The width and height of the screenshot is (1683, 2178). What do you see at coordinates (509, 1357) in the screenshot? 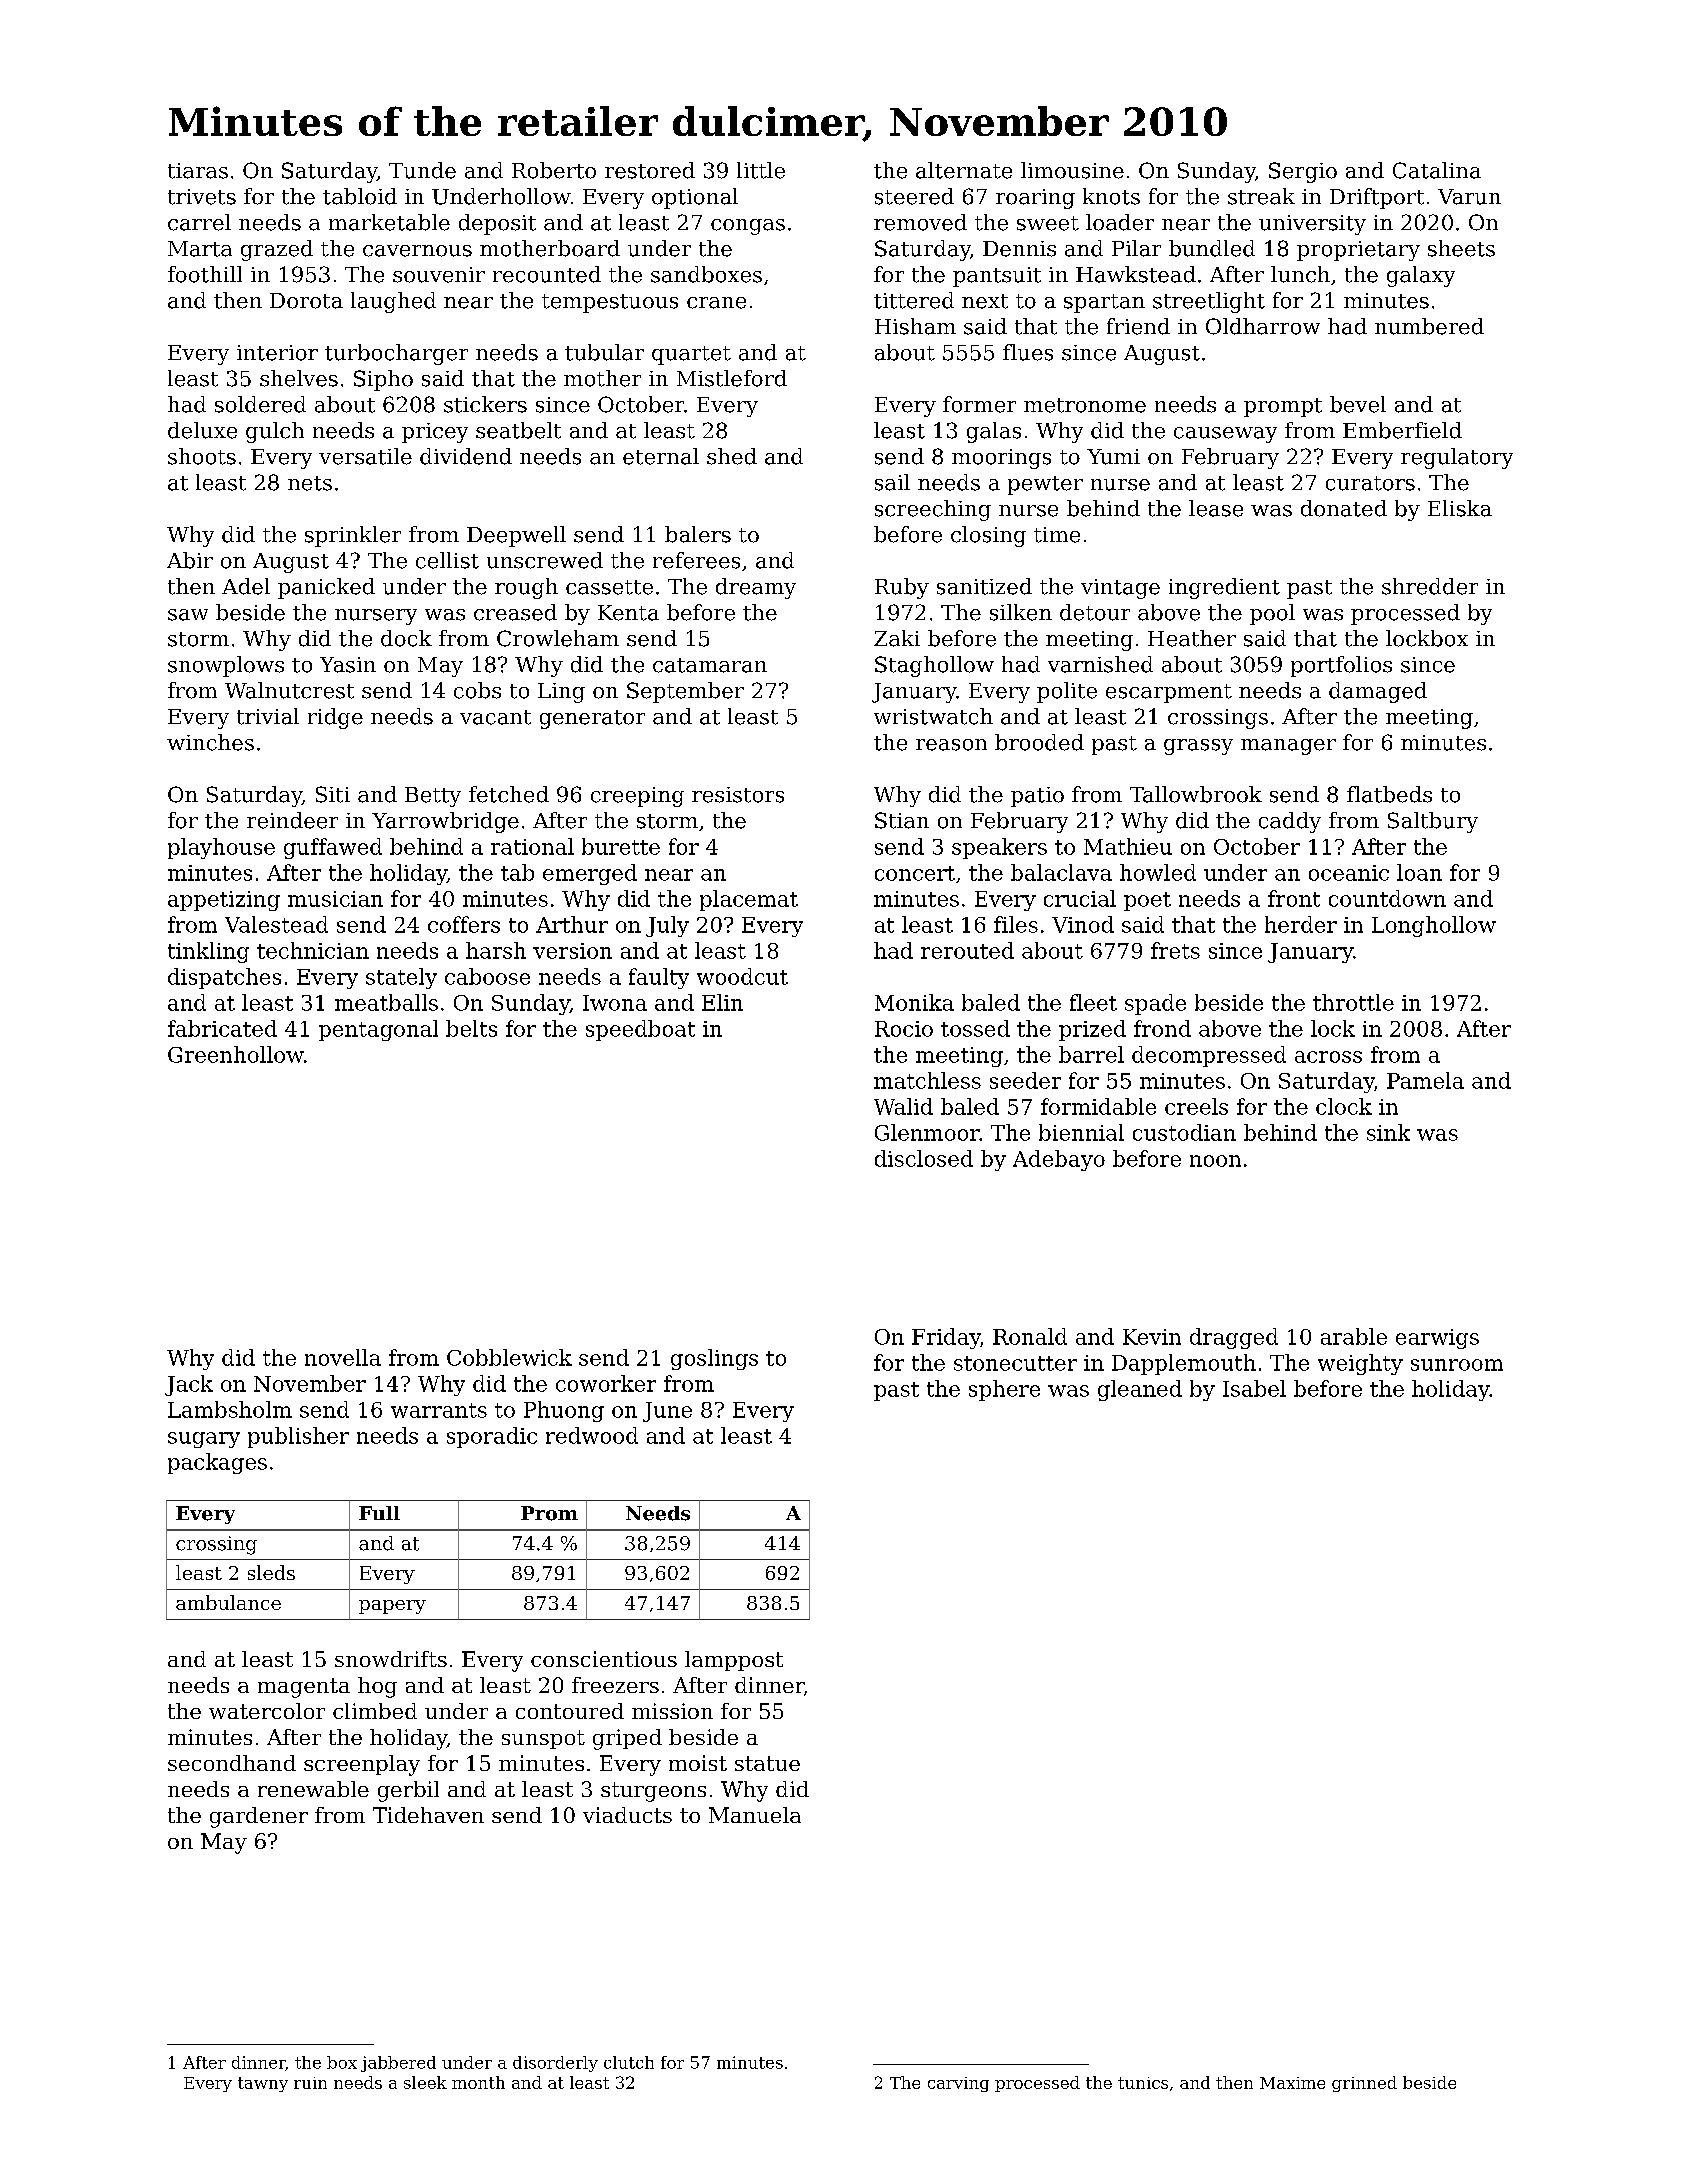
I see `Cobblewick` at bounding box center [509, 1357].
